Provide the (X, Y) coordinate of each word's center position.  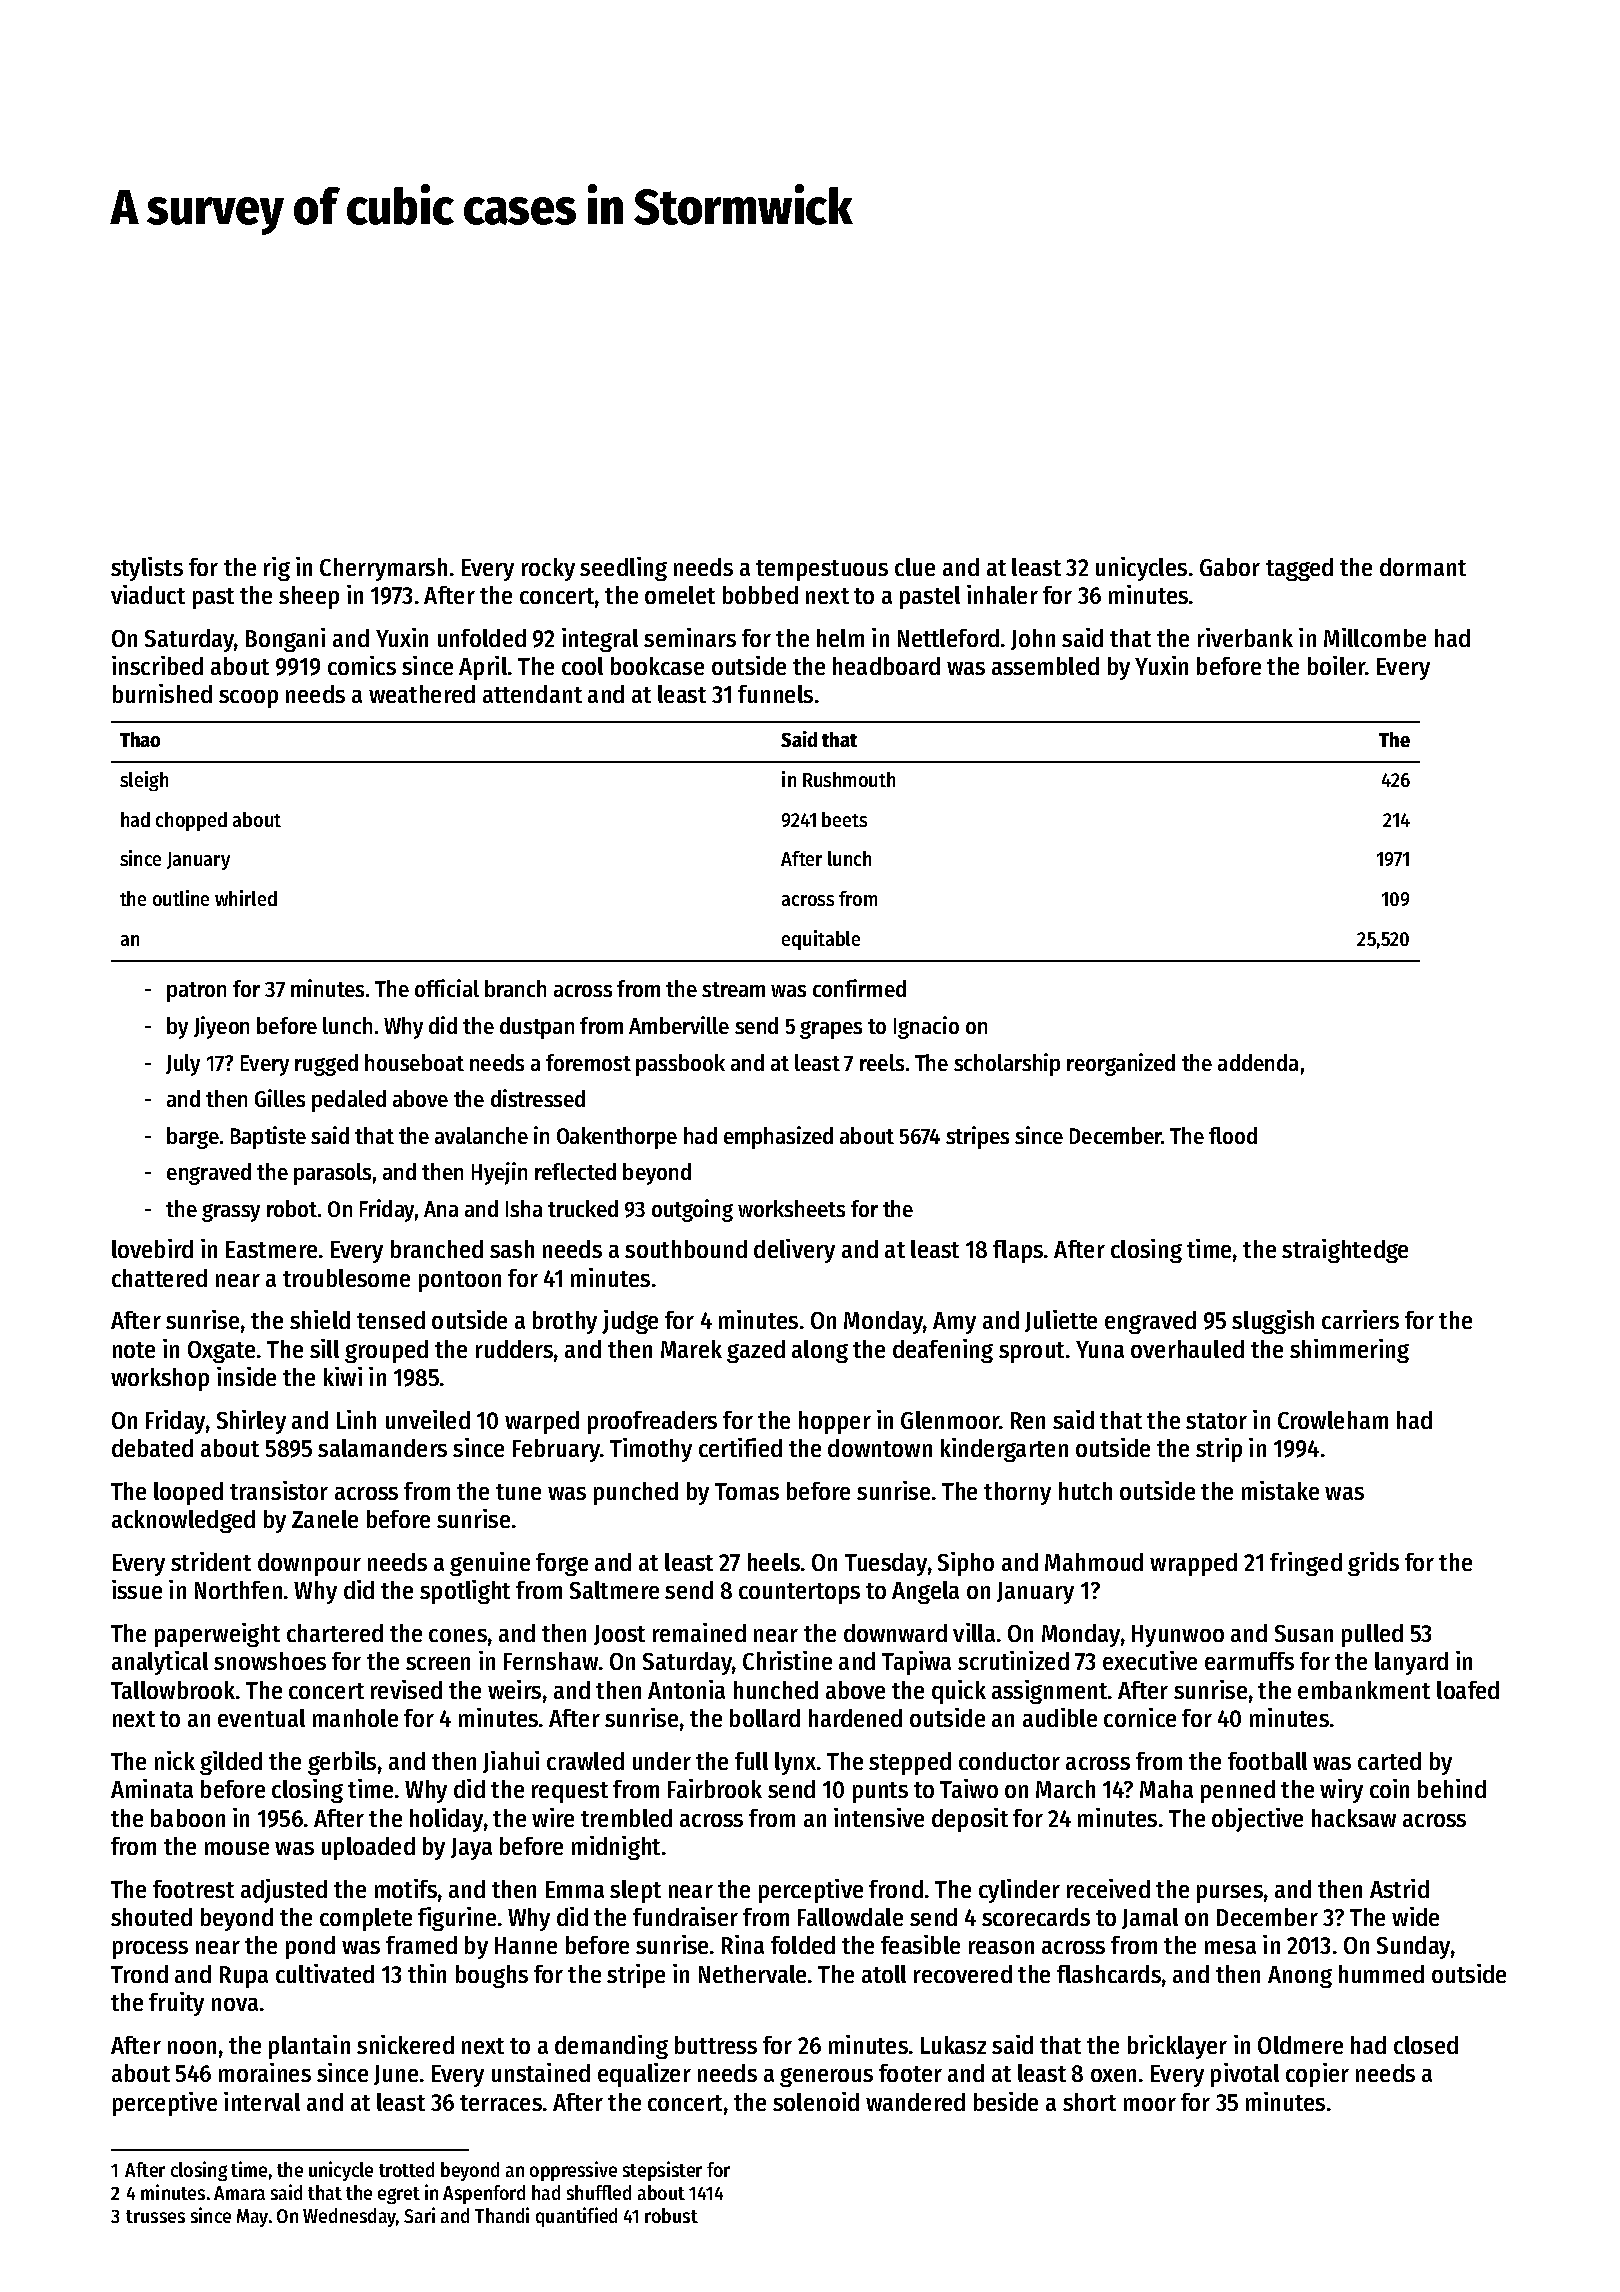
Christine (787, 1660)
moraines (265, 2072)
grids (1373, 1564)
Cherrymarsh (383, 569)
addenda (1258, 1062)
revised (406, 1689)
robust (671, 2215)
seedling (623, 569)
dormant (1423, 567)
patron (196, 992)
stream (733, 989)
